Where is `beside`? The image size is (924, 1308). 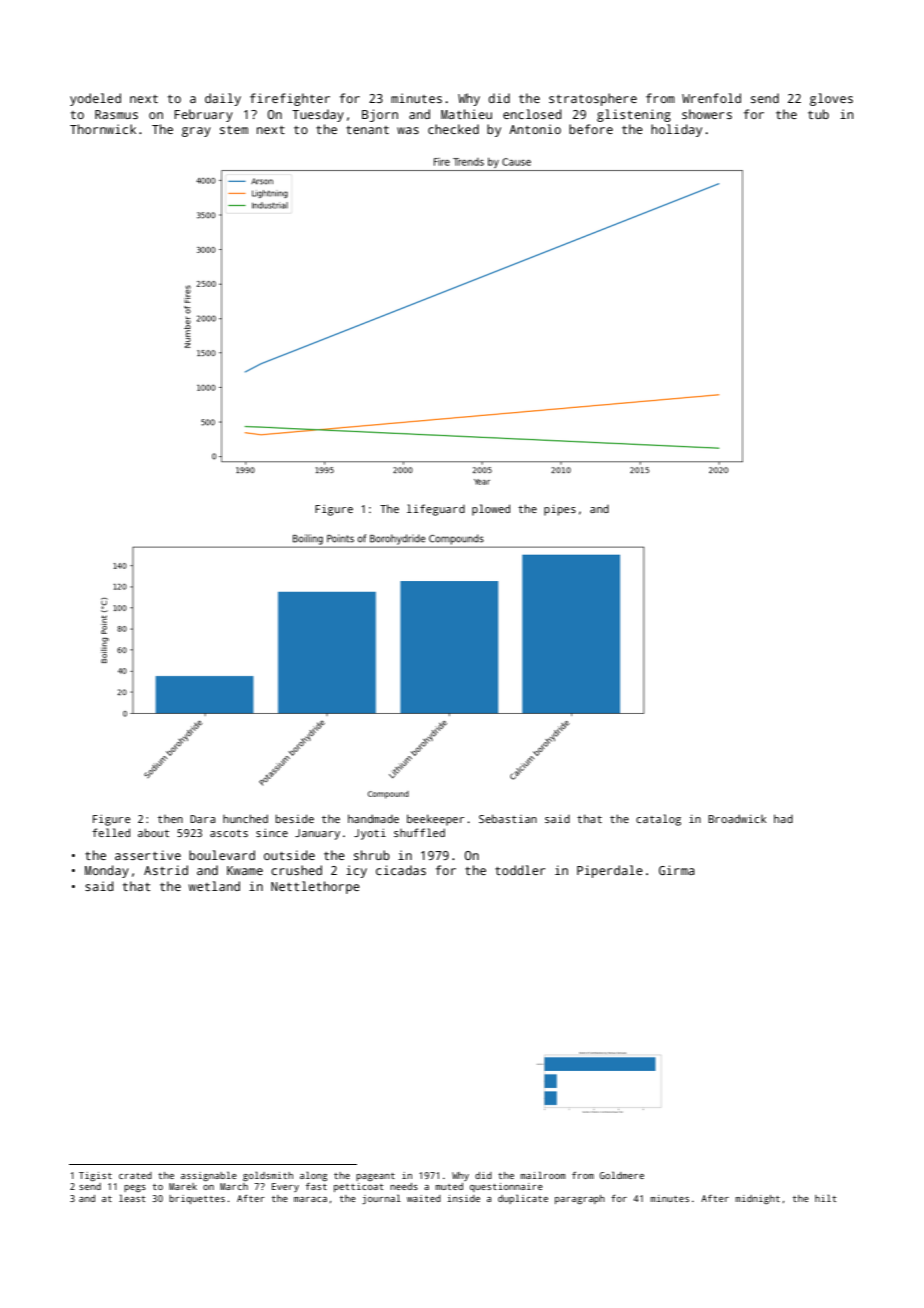
beside is located at coordinates (294, 818).
